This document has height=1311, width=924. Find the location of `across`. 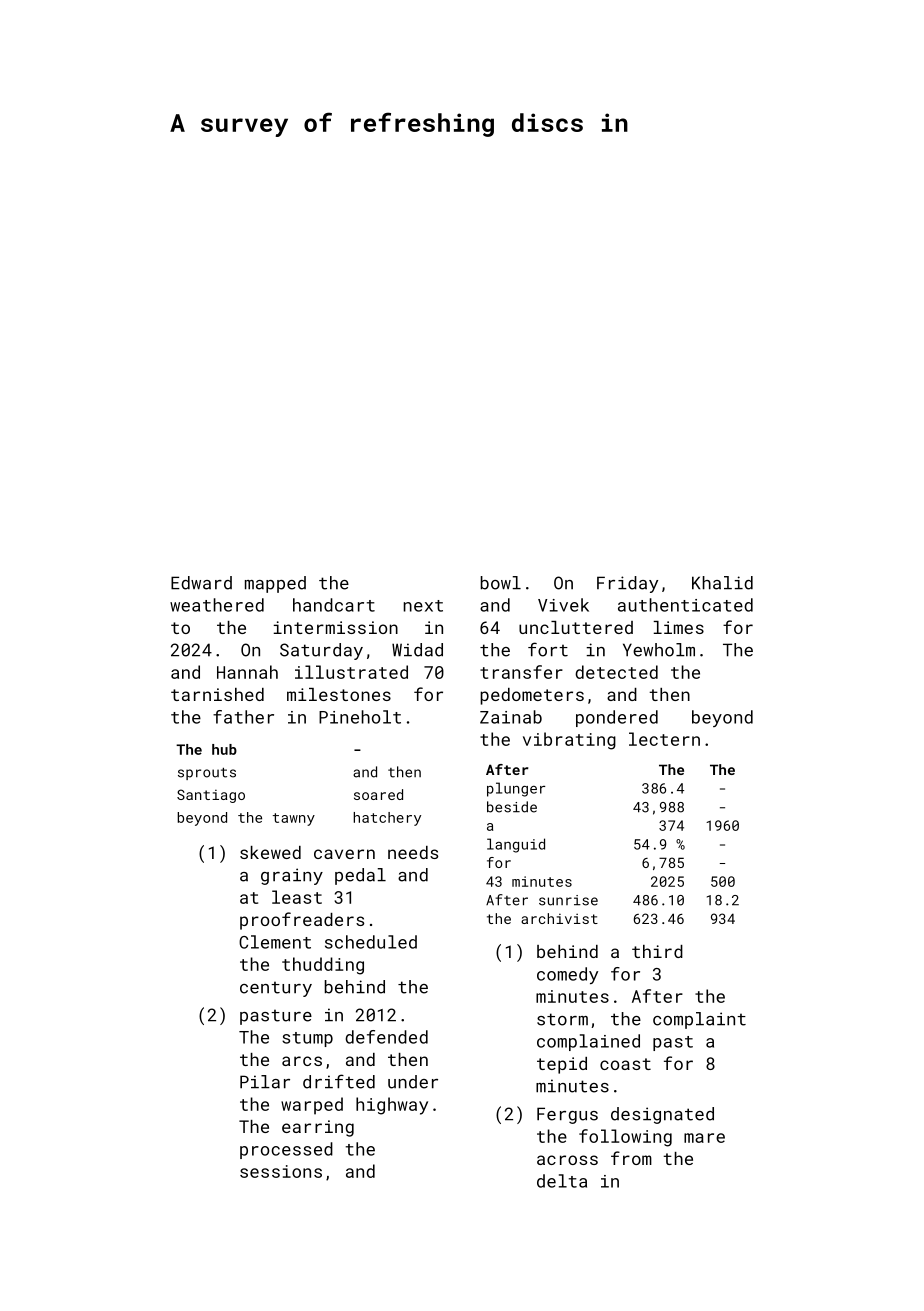

across is located at coordinates (567, 1160).
